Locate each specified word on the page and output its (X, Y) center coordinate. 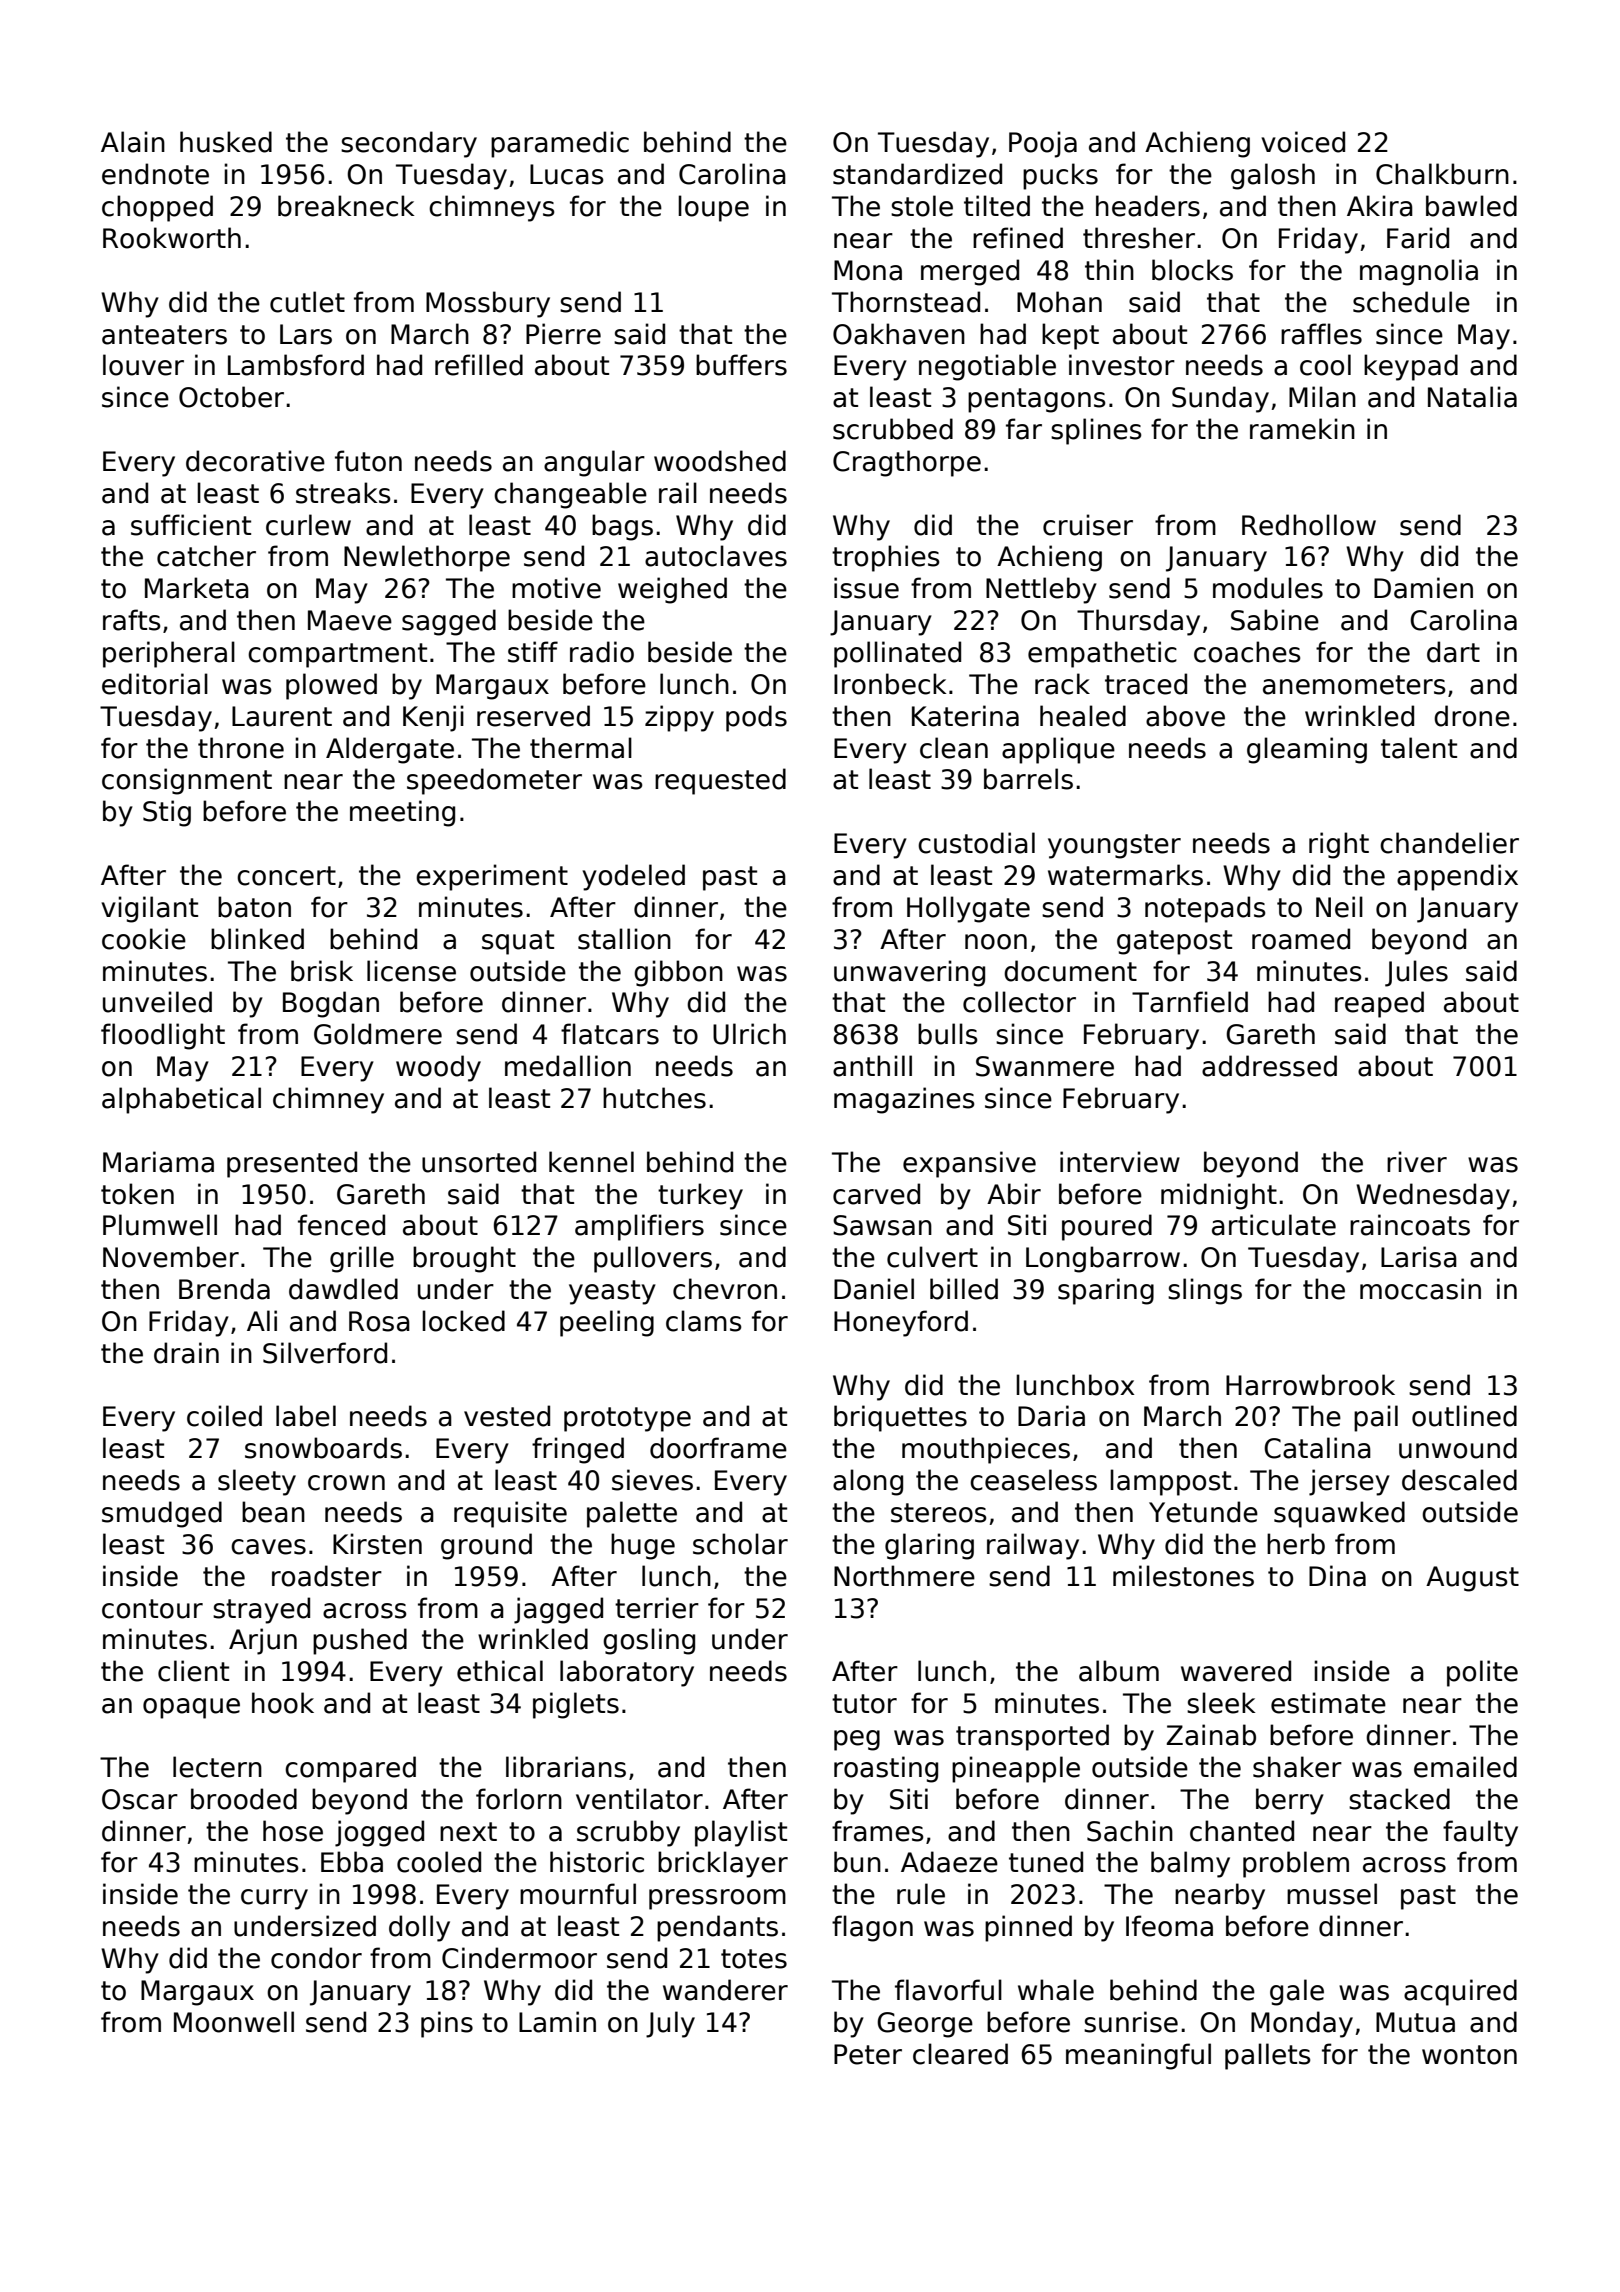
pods (756, 718)
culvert (932, 1257)
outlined (1464, 1416)
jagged (558, 1610)
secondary (409, 144)
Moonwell (234, 2022)
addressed (1269, 1066)
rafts (132, 620)
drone (1472, 716)
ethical (500, 1671)
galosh (1273, 176)
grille (362, 1259)
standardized (917, 174)
